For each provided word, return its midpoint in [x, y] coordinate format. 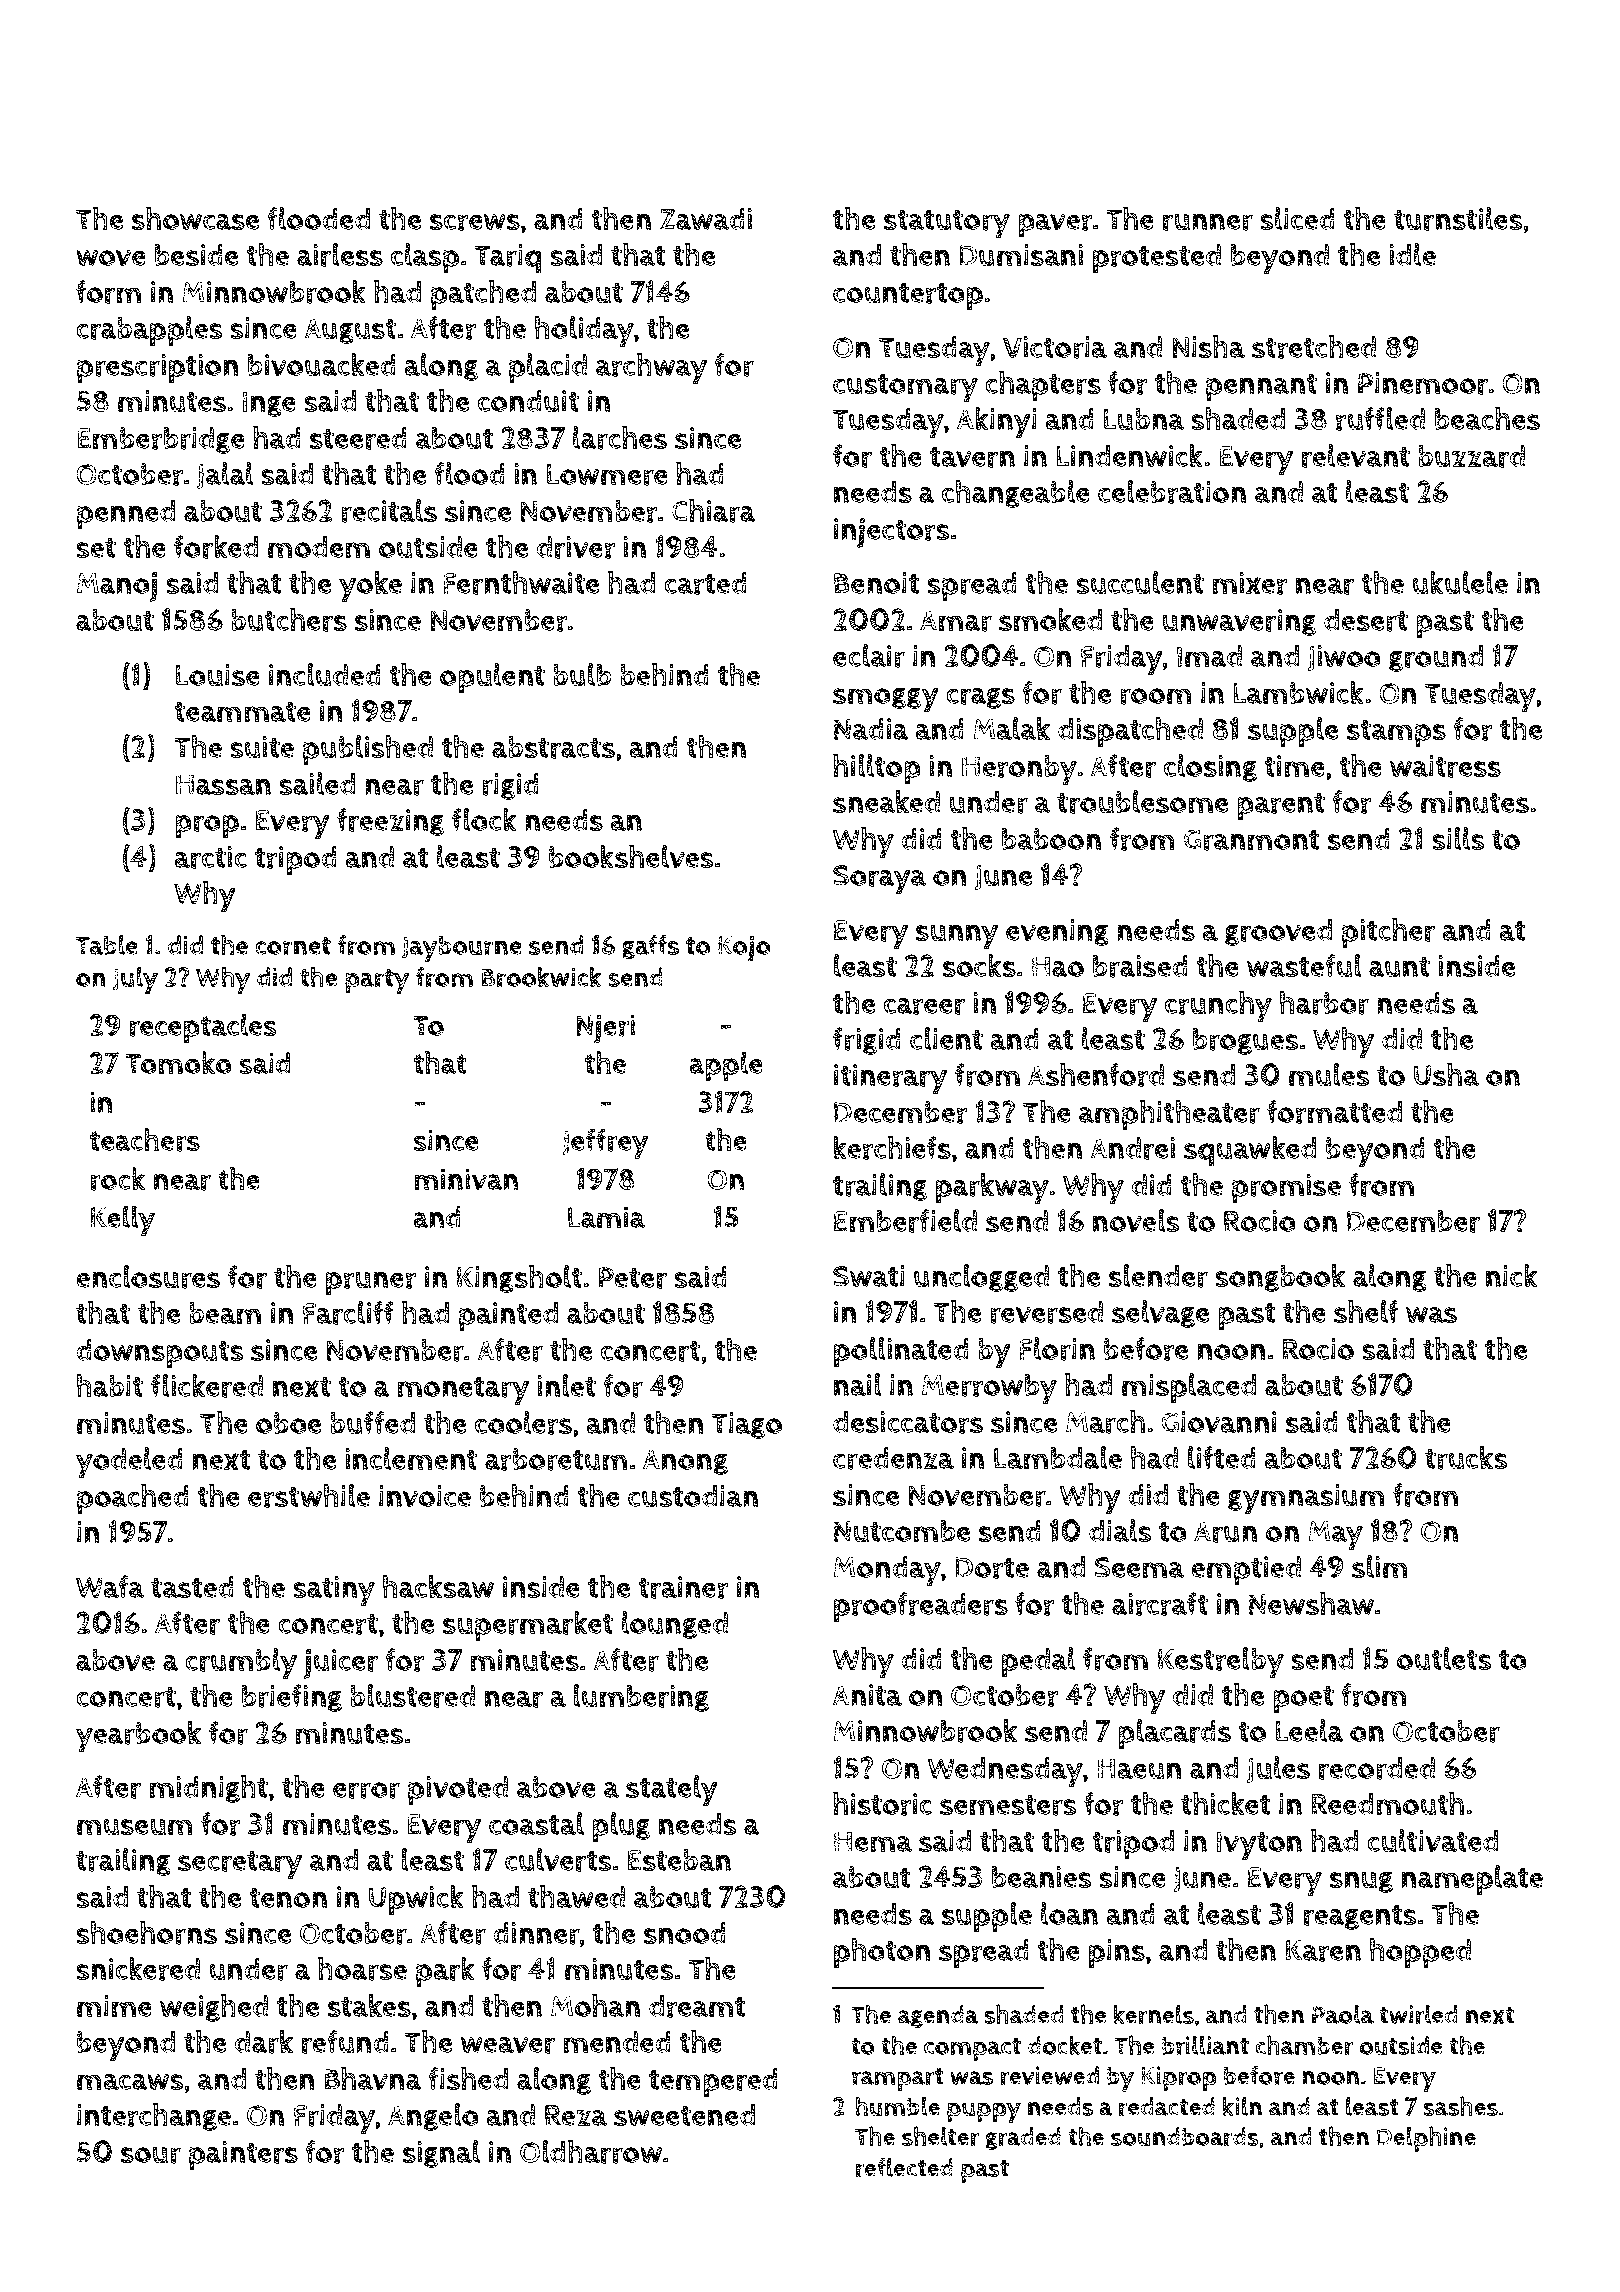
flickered [207, 1386]
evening [1057, 932]
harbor [1324, 1003]
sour [151, 2155]
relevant [1356, 456]
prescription [158, 369]
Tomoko [179, 1062]
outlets [1443, 1659]
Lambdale [1058, 1457]
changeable [1016, 494]
